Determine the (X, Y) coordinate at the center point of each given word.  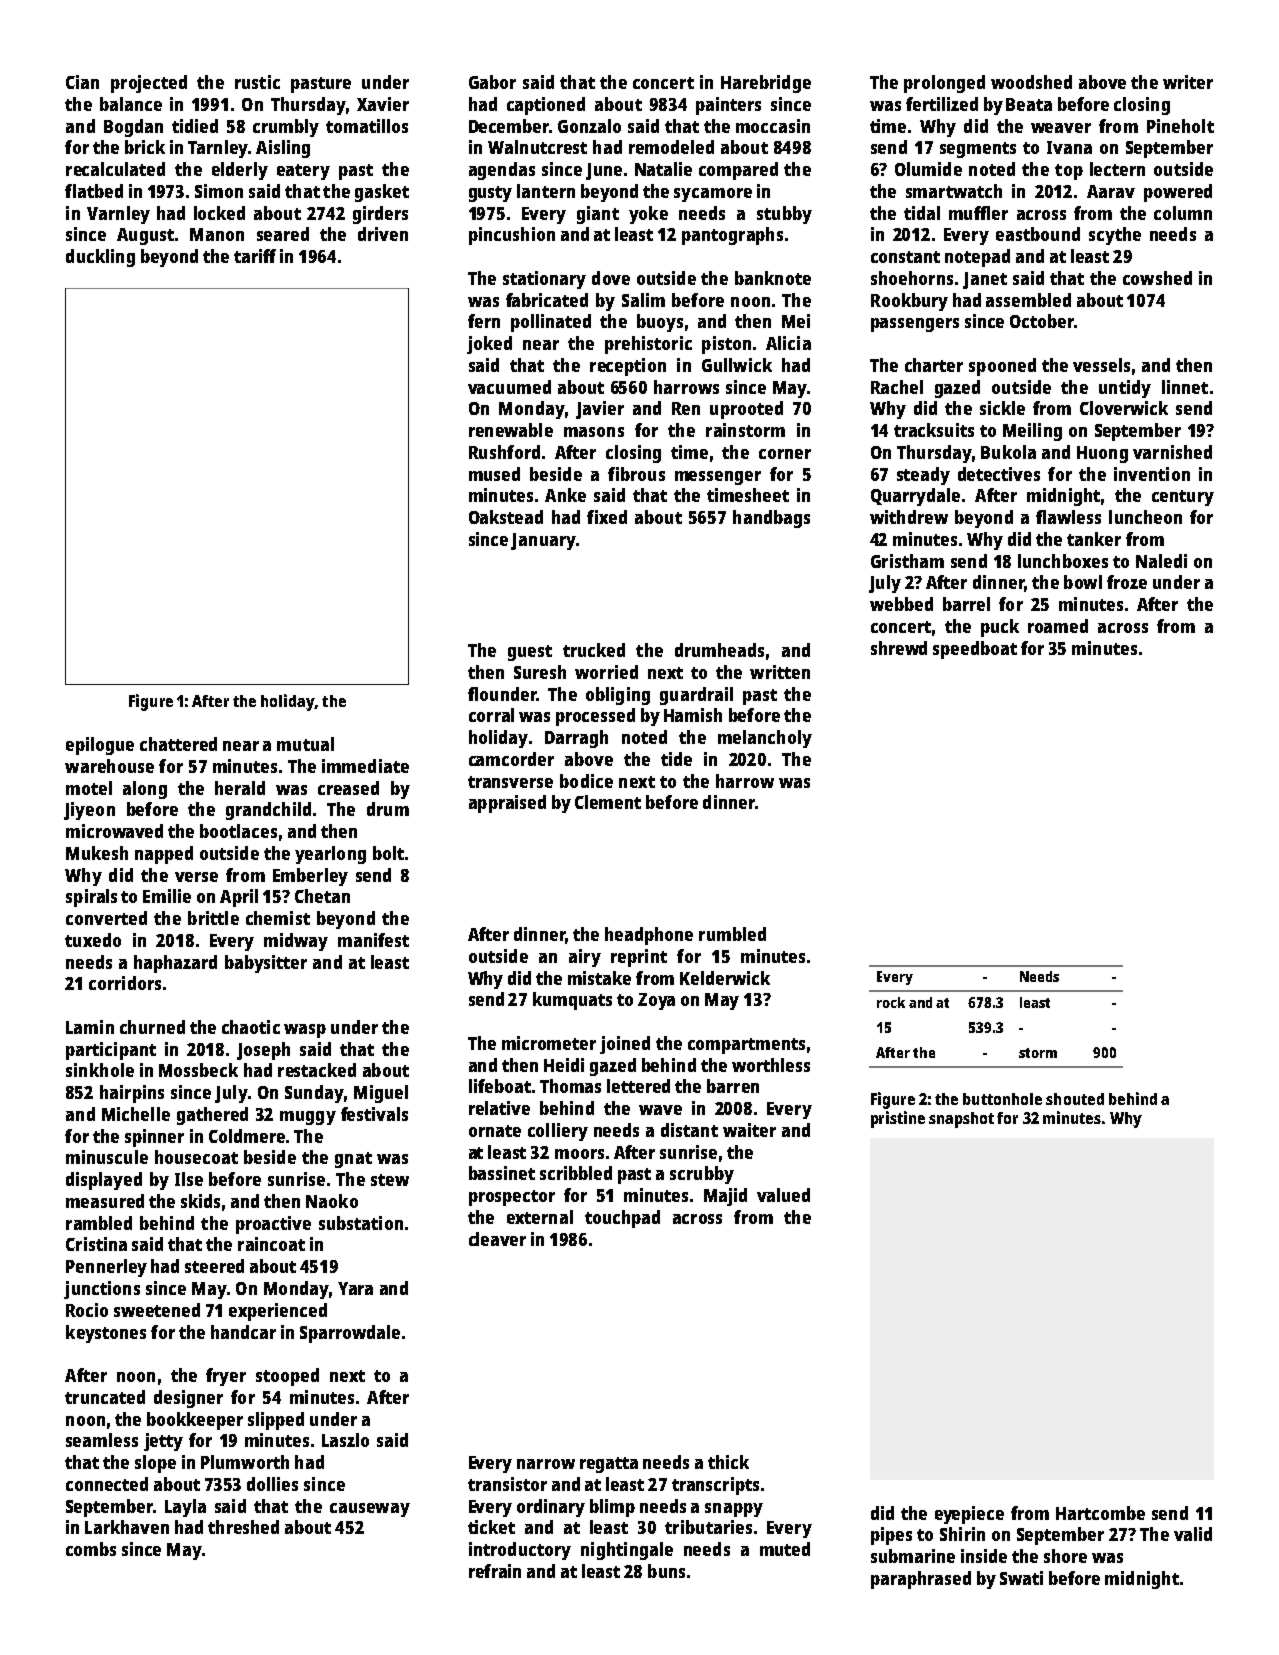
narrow (546, 1464)
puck (1000, 628)
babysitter (266, 964)
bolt (388, 853)
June (604, 171)
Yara (355, 1288)
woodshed (1031, 82)
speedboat (975, 650)
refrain (495, 1571)
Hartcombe (1100, 1513)
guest (530, 653)
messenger (718, 478)
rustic (257, 82)
